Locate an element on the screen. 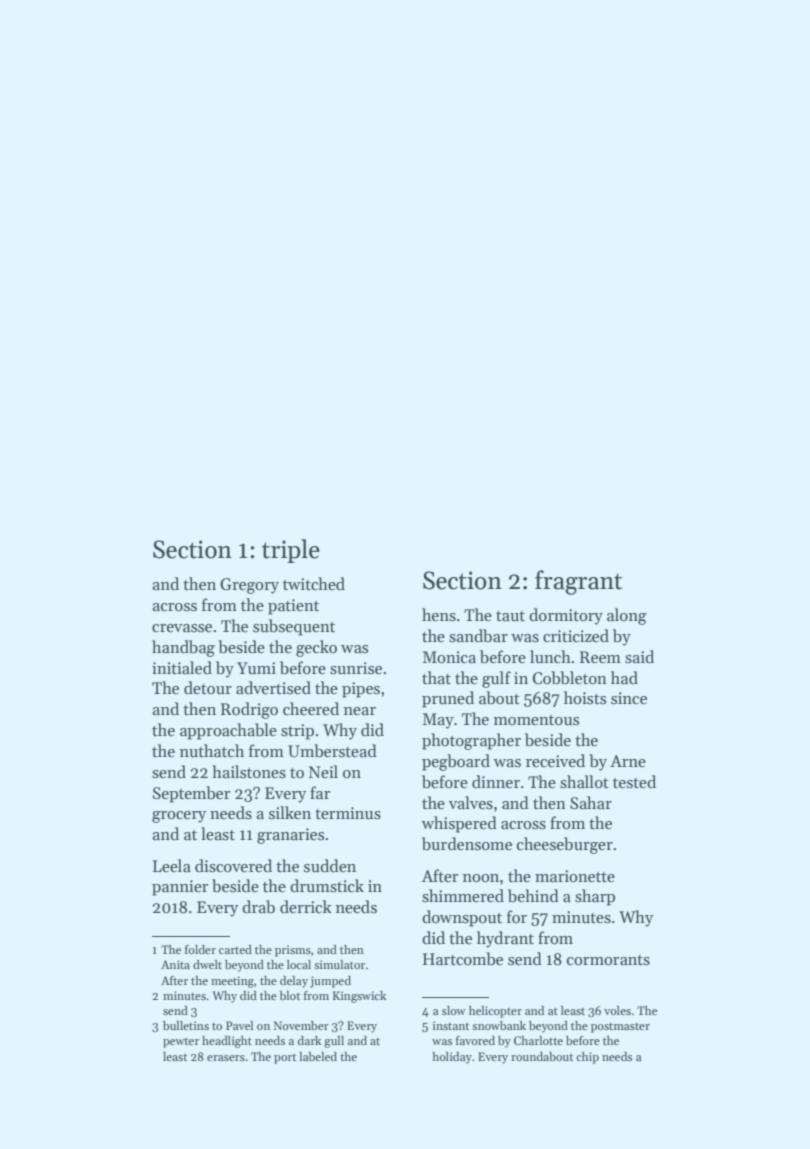 This screenshot has width=810, height=1149. along is located at coordinates (627, 616).
